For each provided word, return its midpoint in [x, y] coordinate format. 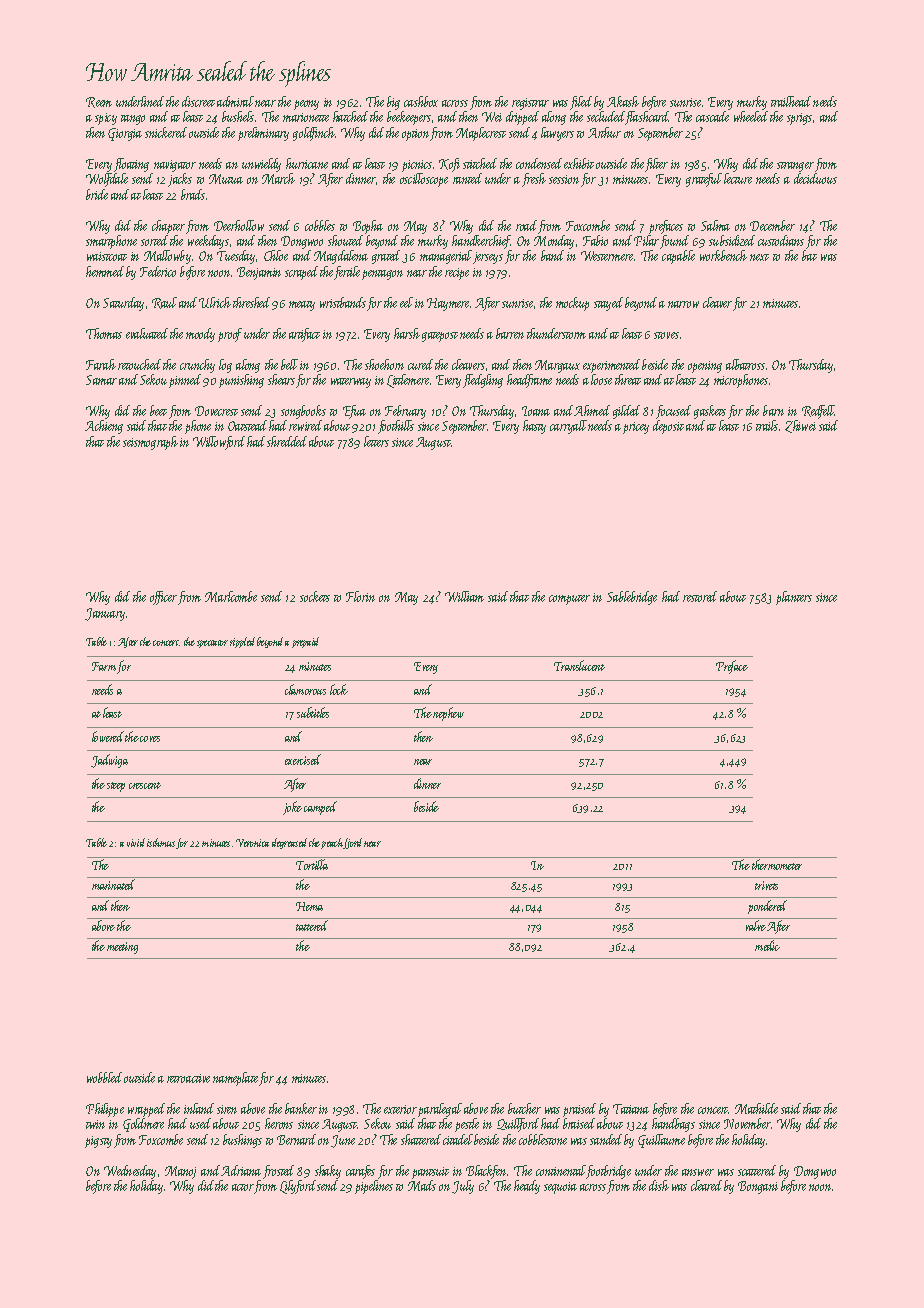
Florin [360, 596]
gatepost [440, 337]
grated [386, 257]
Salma [715, 225]
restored [700, 596]
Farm [104, 666]
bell [289, 364]
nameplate [235, 1079]
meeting [122, 948]
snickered [166, 132]
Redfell [818, 412]
